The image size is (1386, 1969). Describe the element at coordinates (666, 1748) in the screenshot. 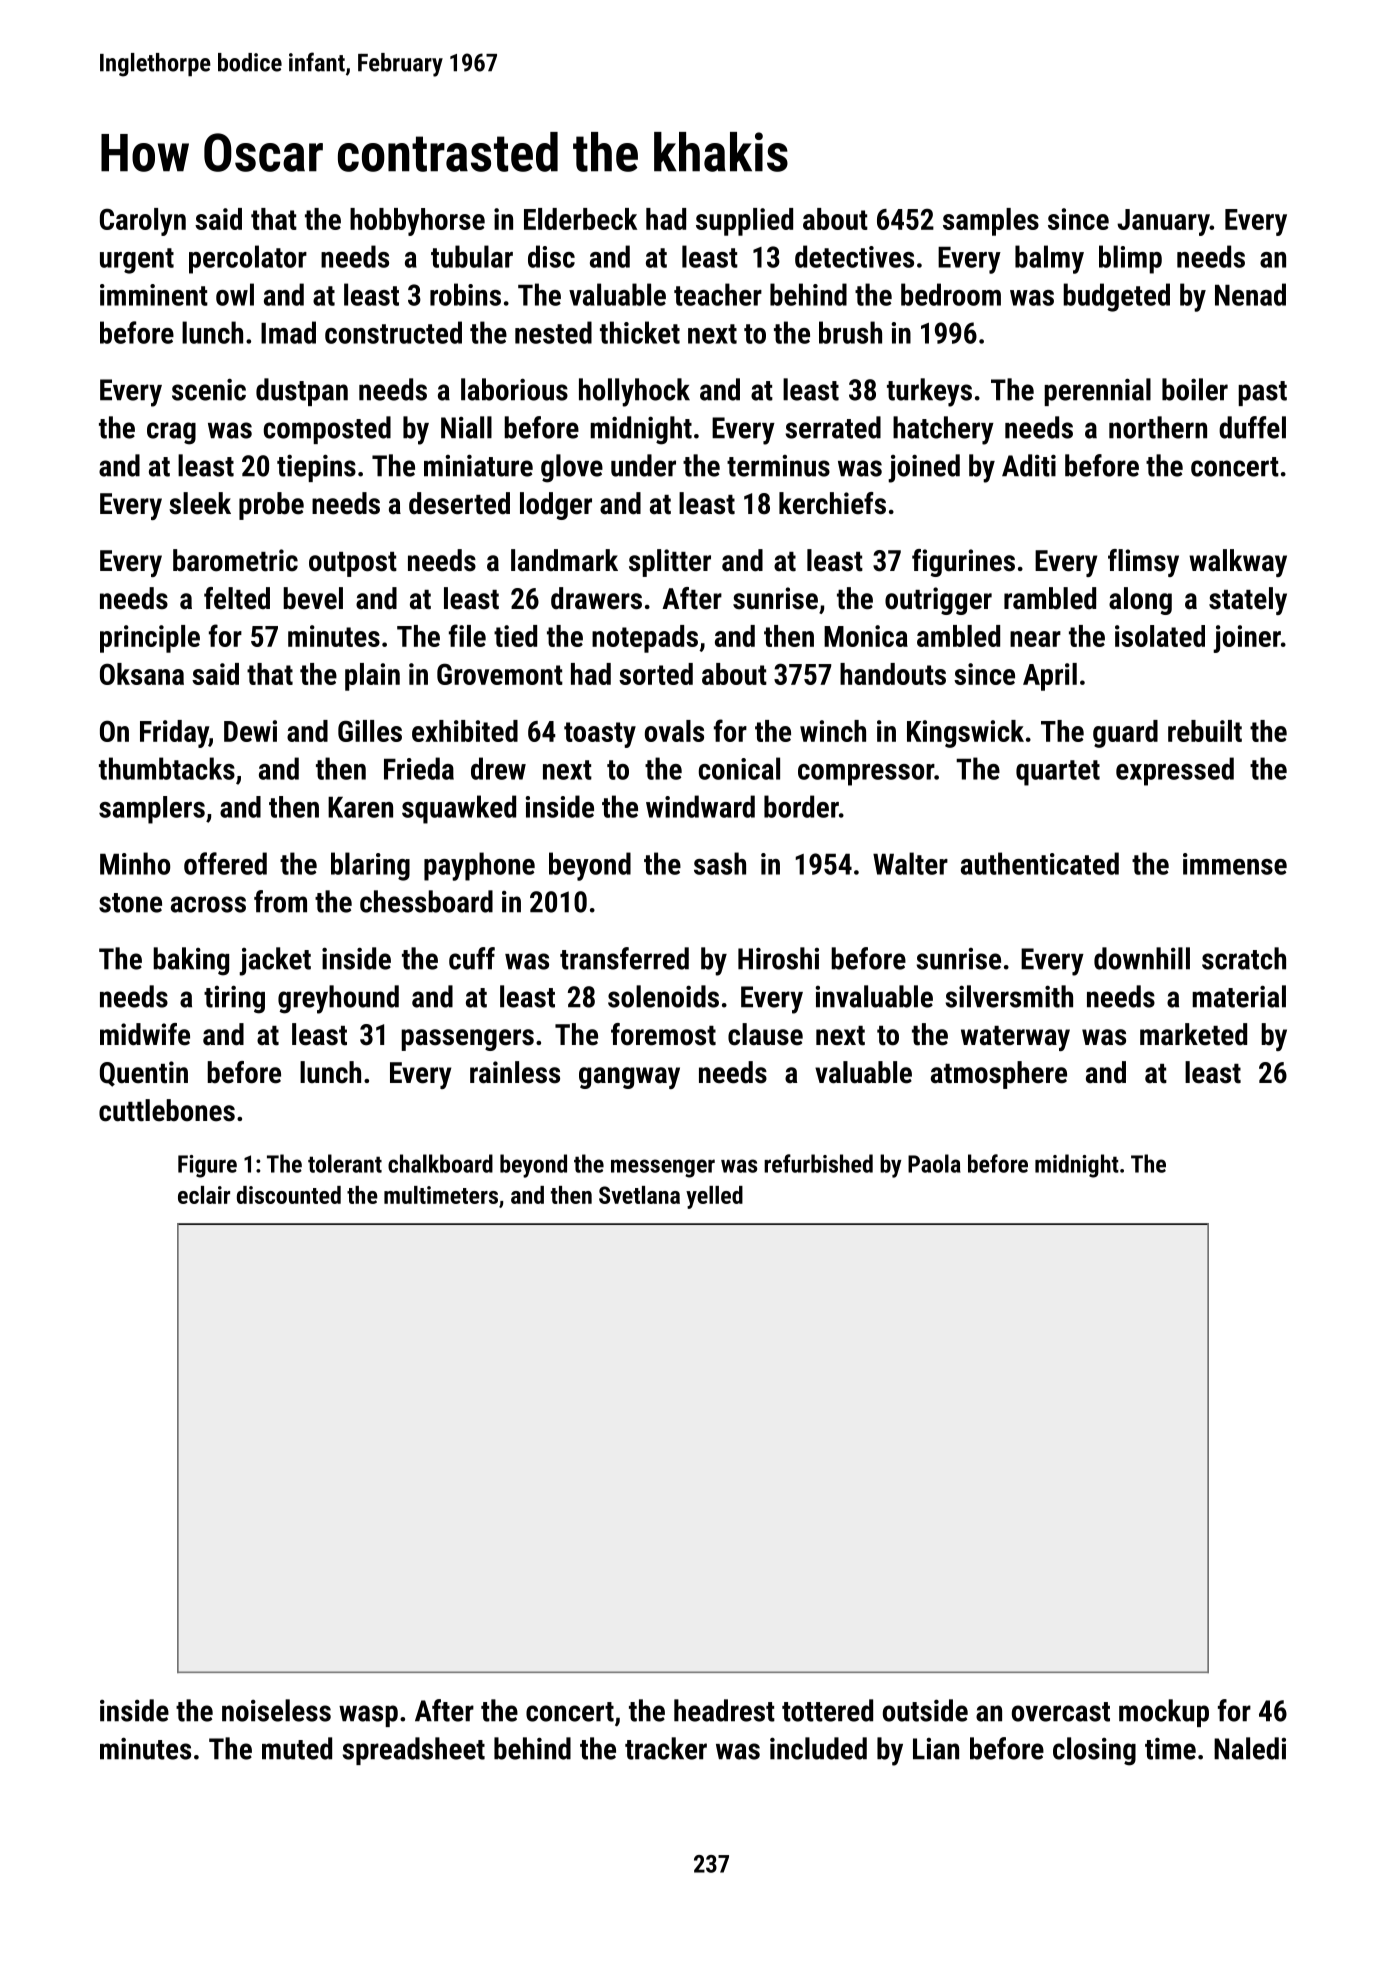

I see `tracker` at that location.
